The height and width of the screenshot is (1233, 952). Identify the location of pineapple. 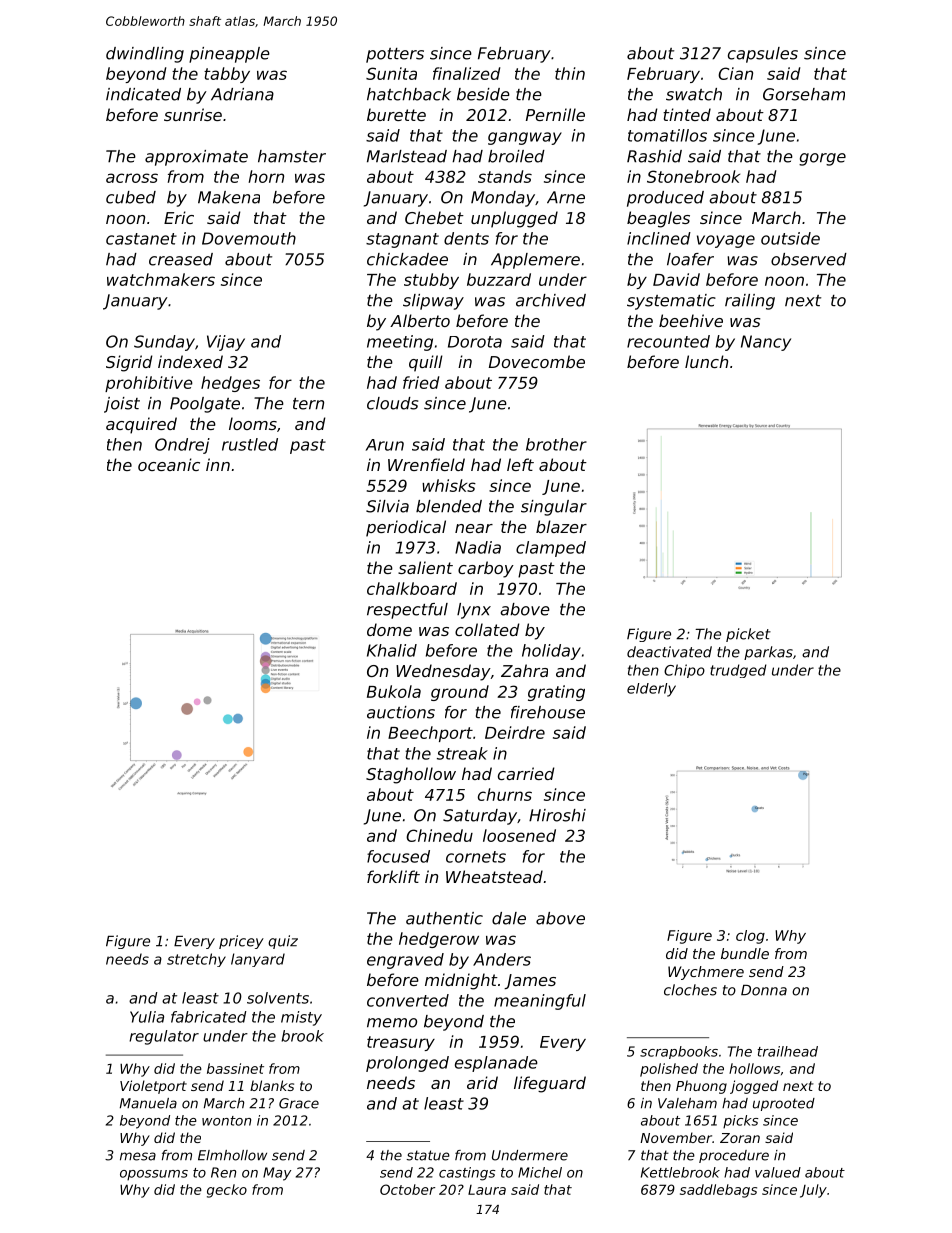
(229, 55).
